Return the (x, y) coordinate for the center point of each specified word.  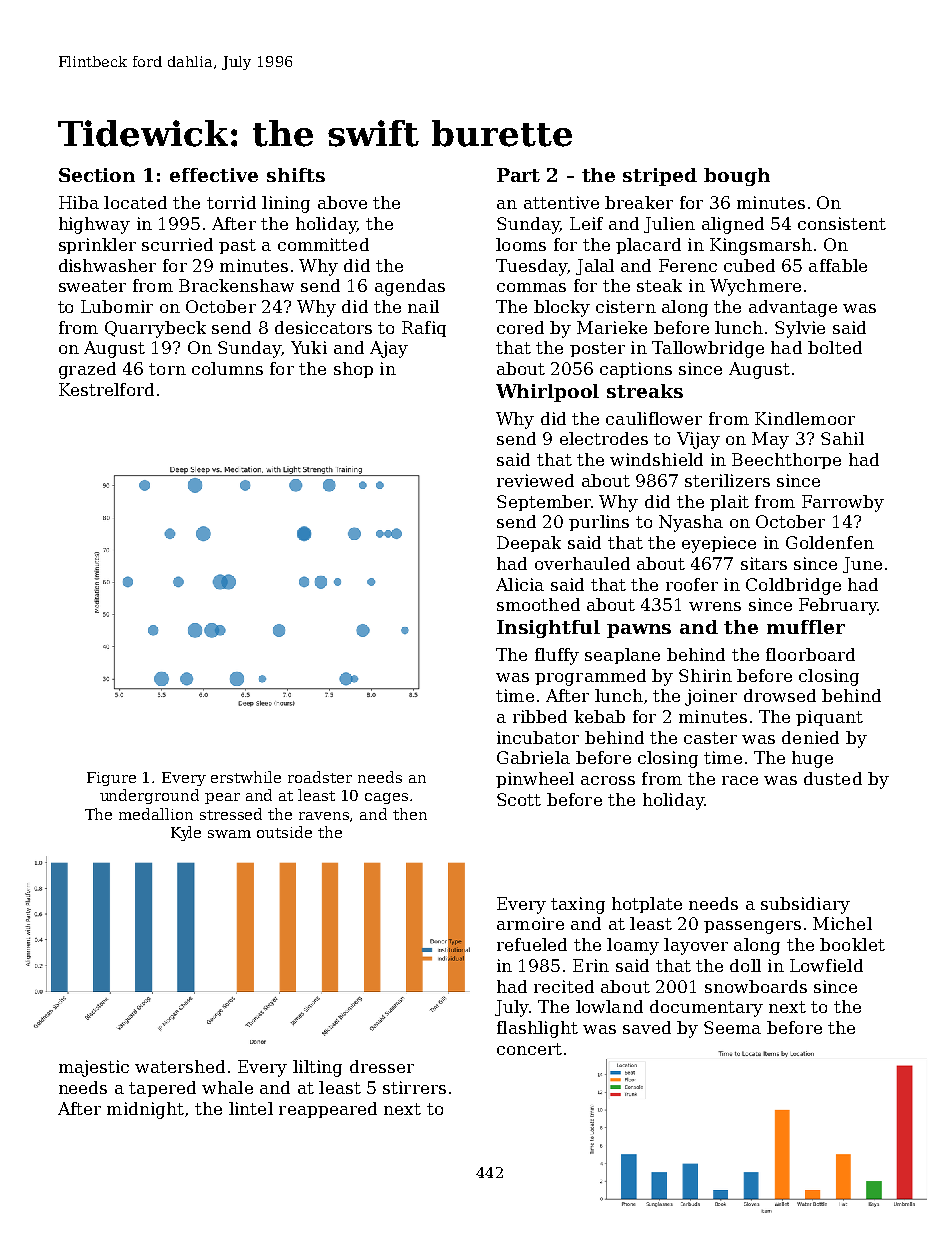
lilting (317, 1068)
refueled (532, 944)
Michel (842, 923)
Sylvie (800, 329)
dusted (833, 778)
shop (353, 370)
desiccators (323, 327)
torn (167, 369)
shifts (296, 175)
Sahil (842, 438)
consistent (842, 223)
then (410, 814)
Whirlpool (547, 393)
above (342, 202)
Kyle (186, 833)
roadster (320, 777)
